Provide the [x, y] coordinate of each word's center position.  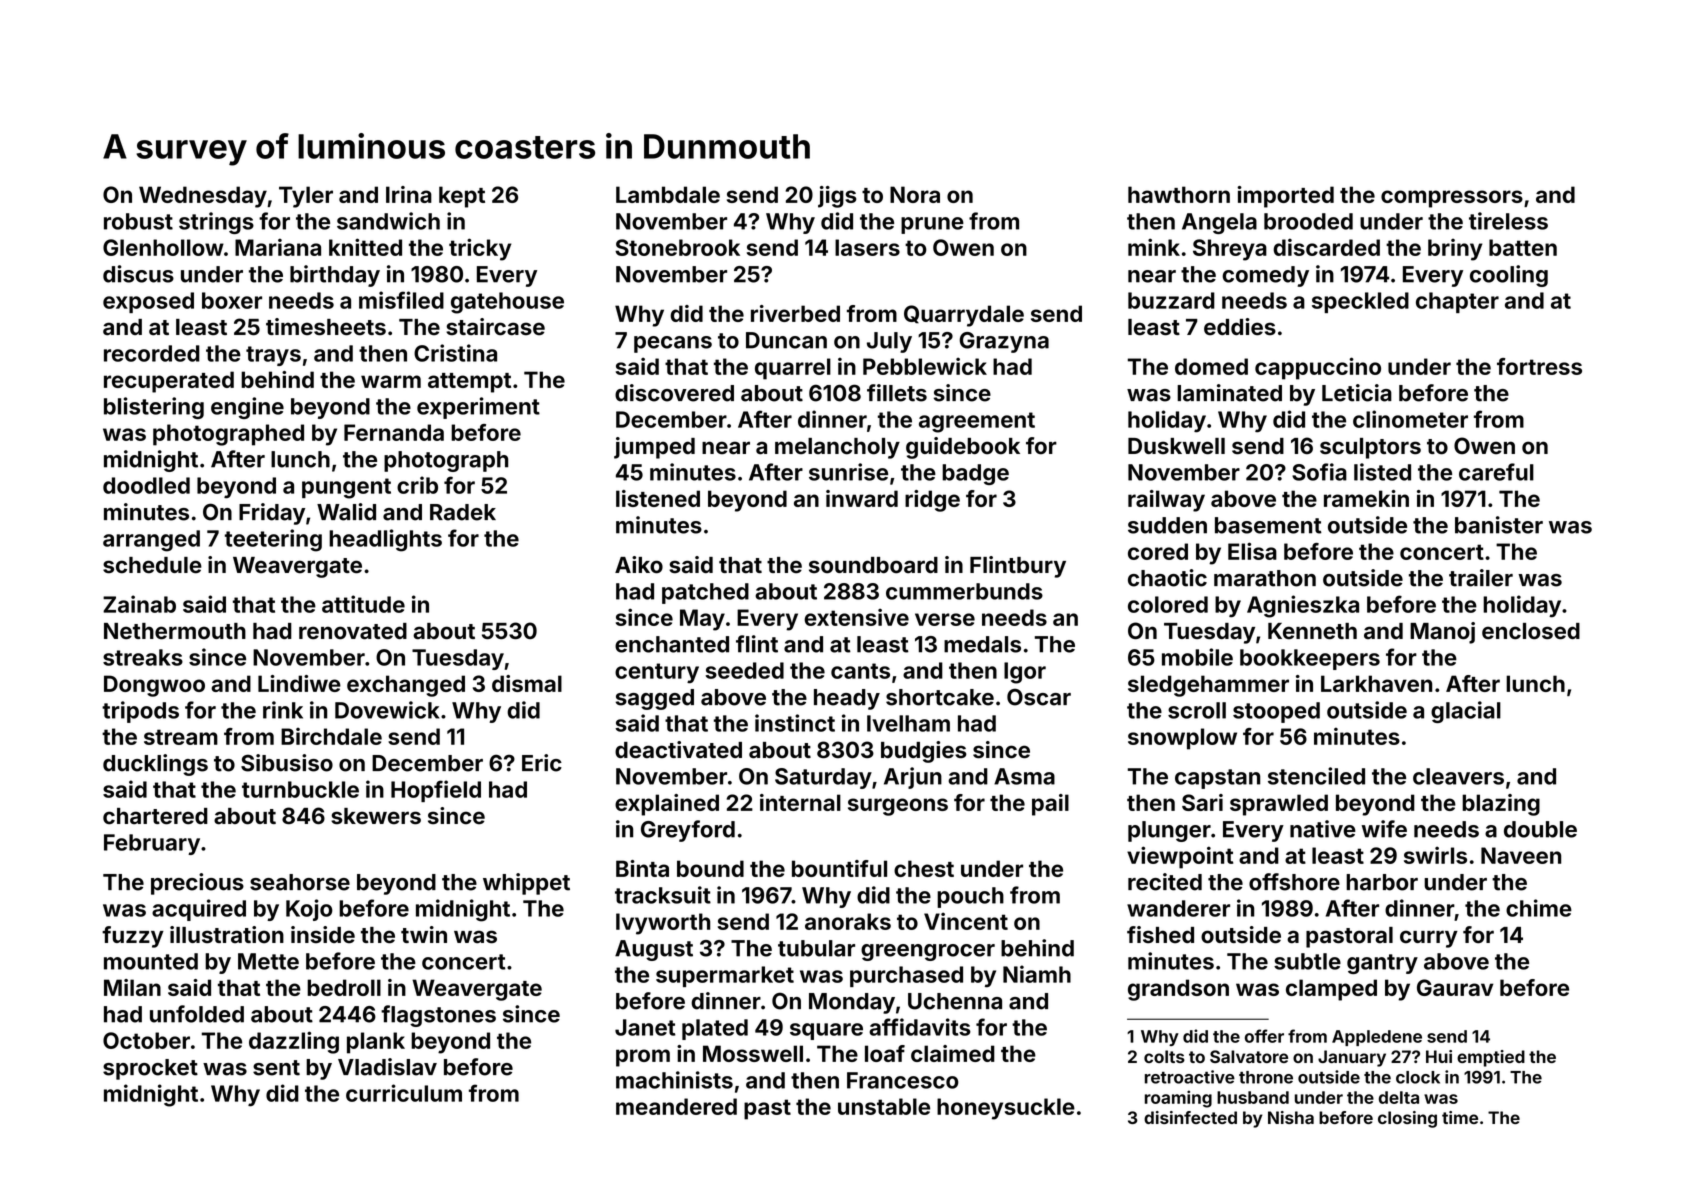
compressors [1452, 199]
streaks [143, 657]
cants [860, 671]
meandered [676, 1106]
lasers [867, 247]
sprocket [150, 1069]
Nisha [1291, 1117]
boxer [232, 300]
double [1540, 829]
